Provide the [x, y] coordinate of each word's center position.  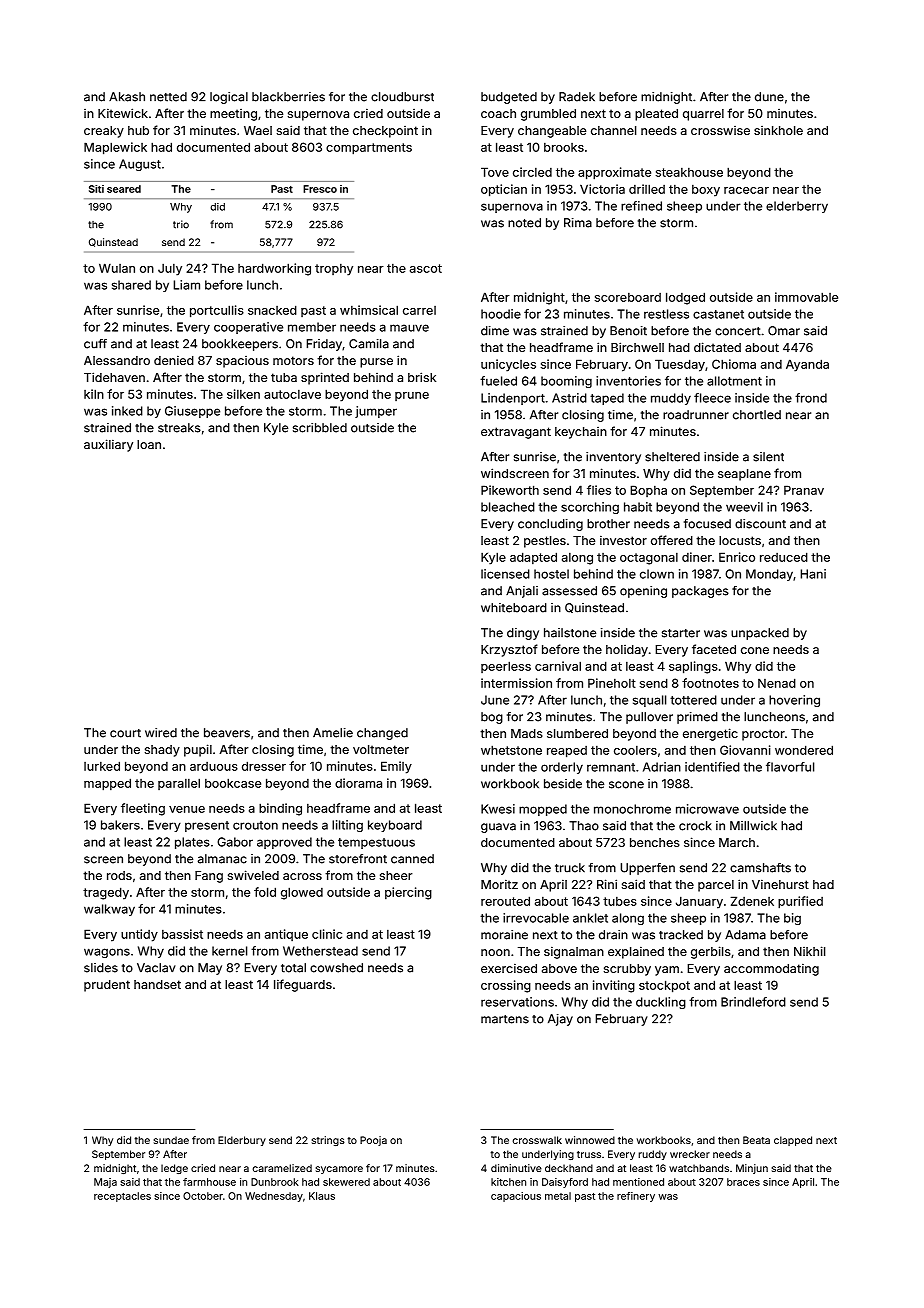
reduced [784, 557]
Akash [127, 97]
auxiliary [108, 445]
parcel [716, 886]
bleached [508, 507]
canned [412, 859]
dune [769, 97]
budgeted [509, 98]
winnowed [590, 1140]
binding [280, 809]
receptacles [122, 1197]
